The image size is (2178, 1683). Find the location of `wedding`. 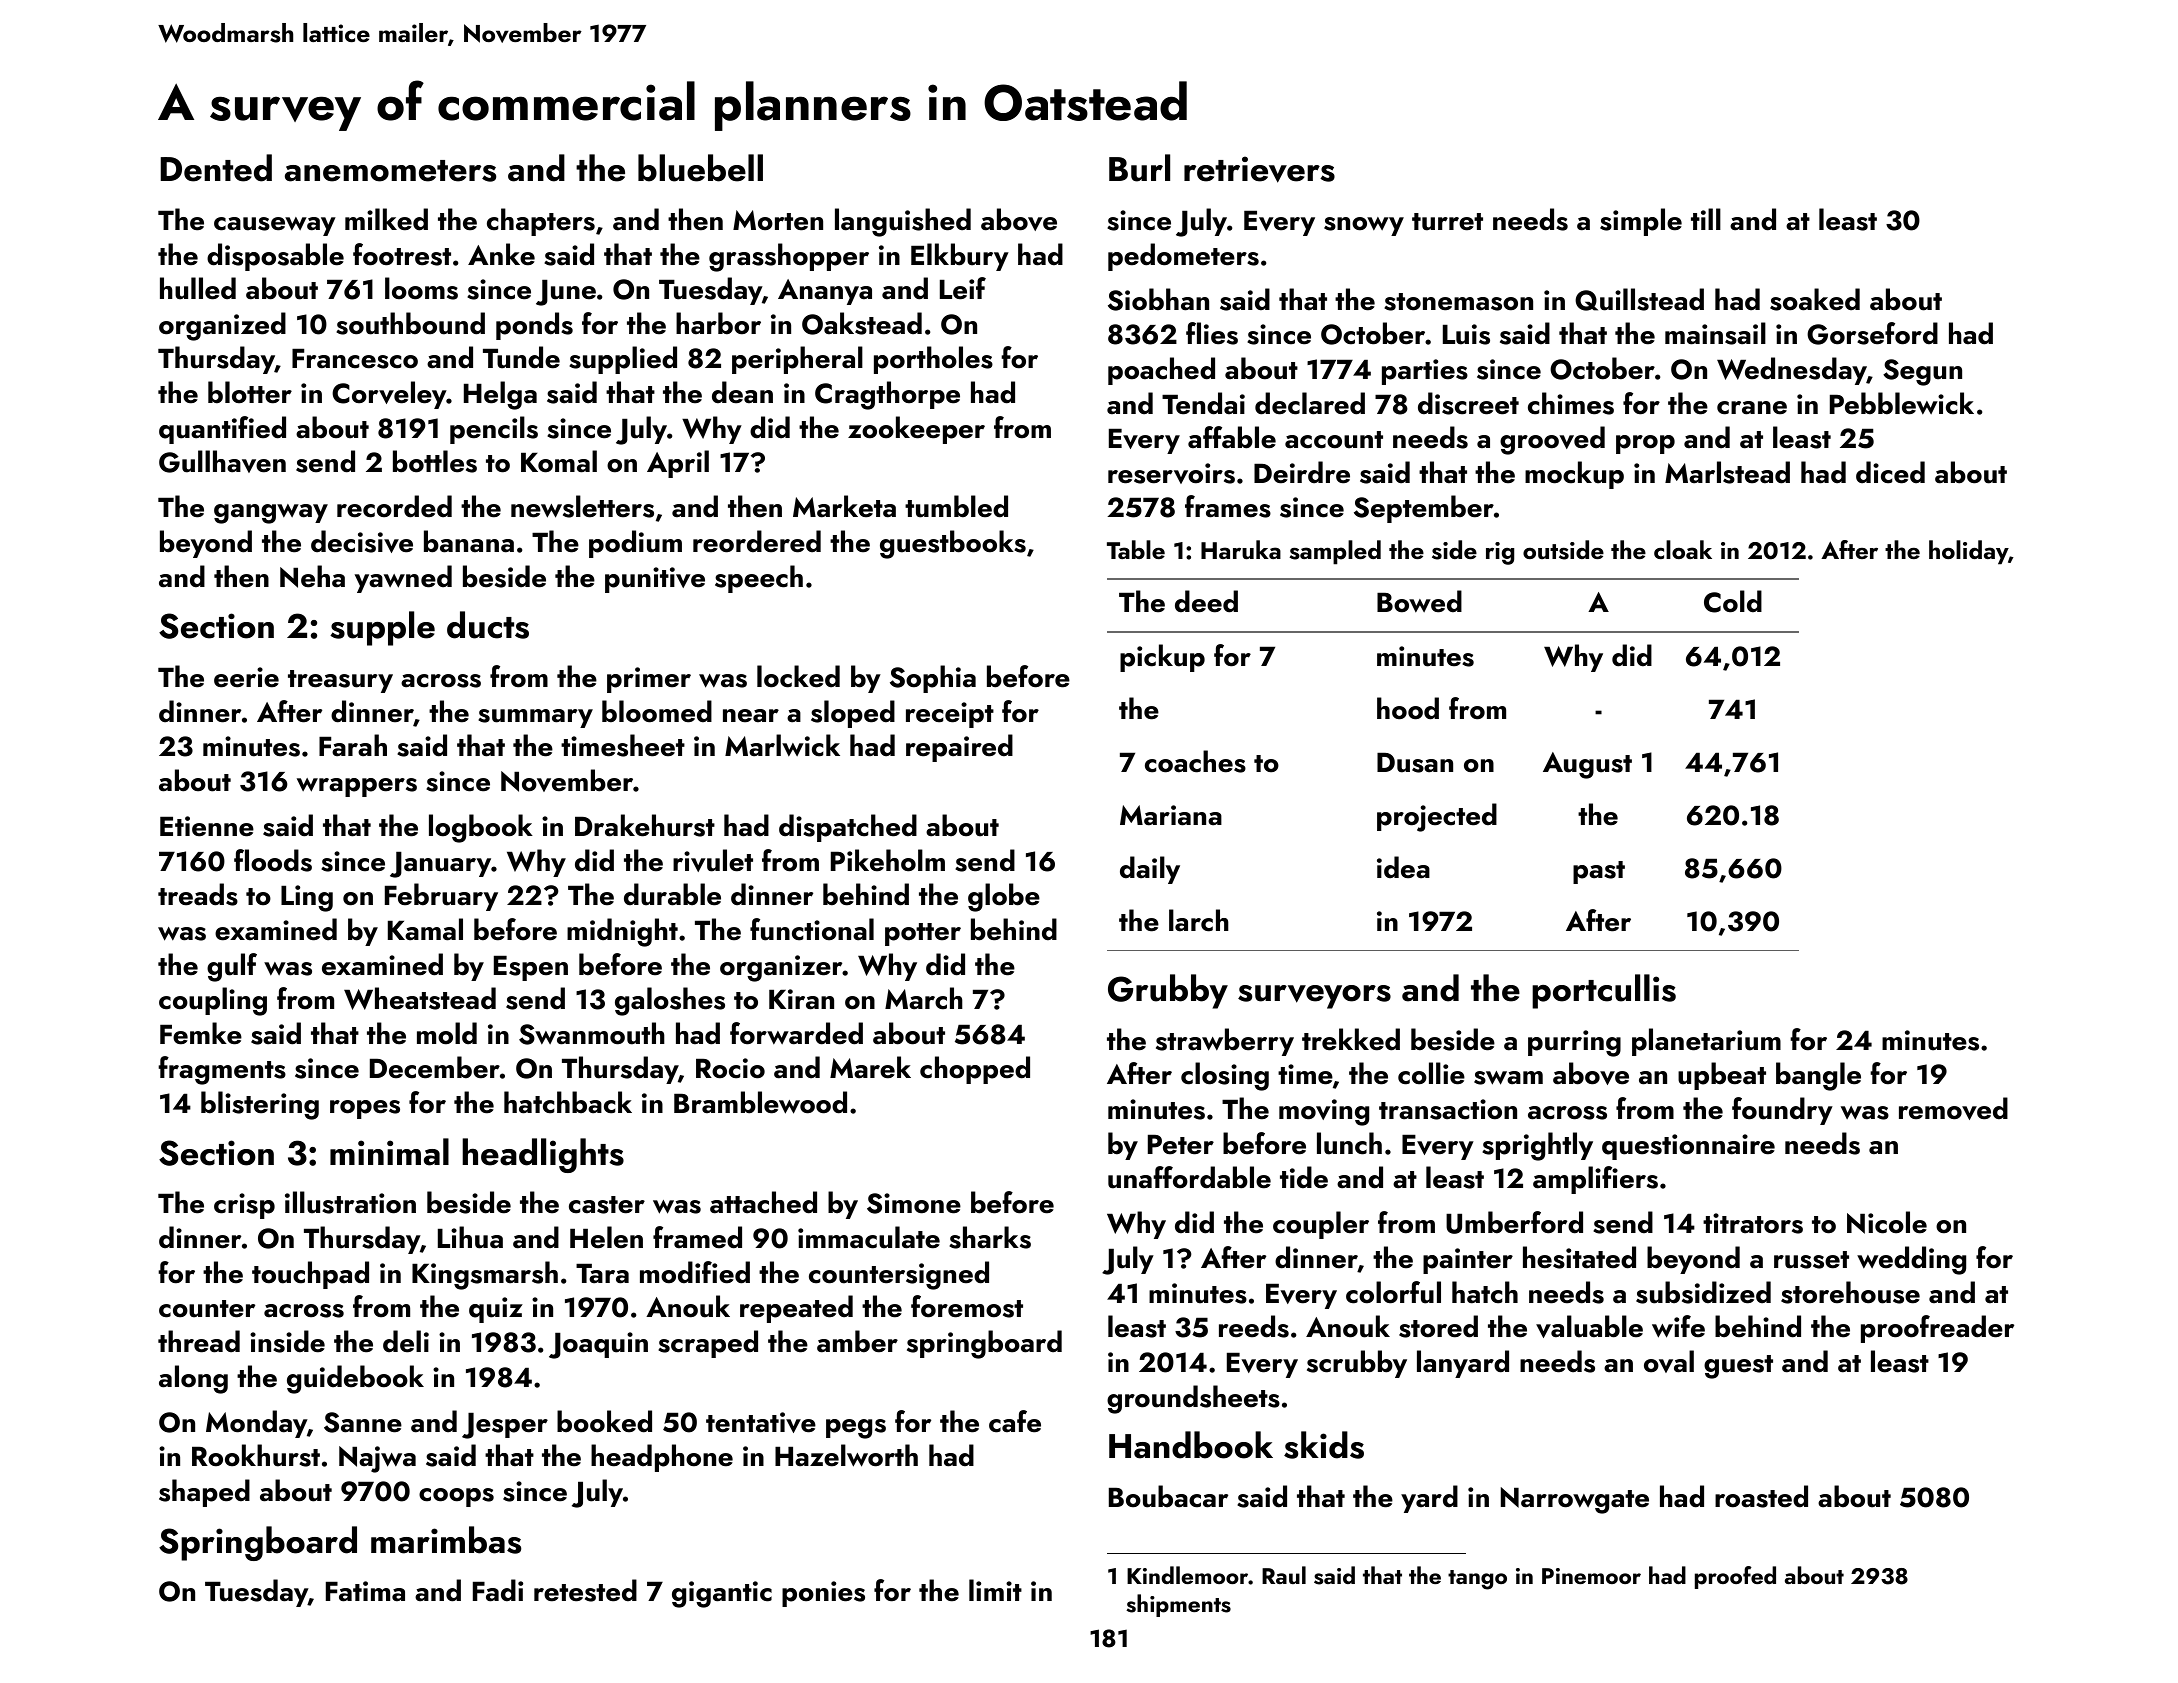

wedding is located at coordinates (1911, 1260).
